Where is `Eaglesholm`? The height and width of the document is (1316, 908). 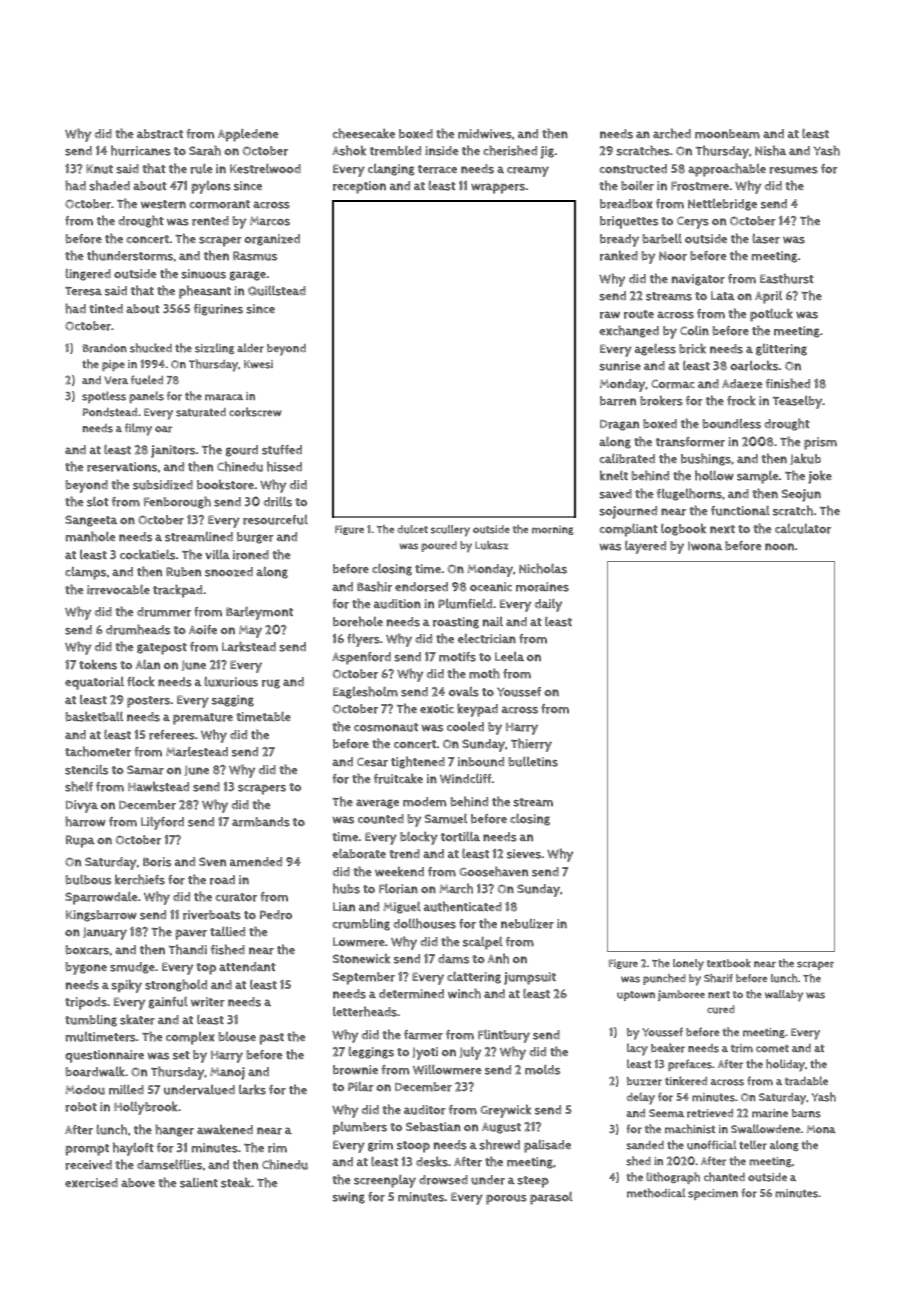
Eaglesholm is located at coordinates (365, 692).
